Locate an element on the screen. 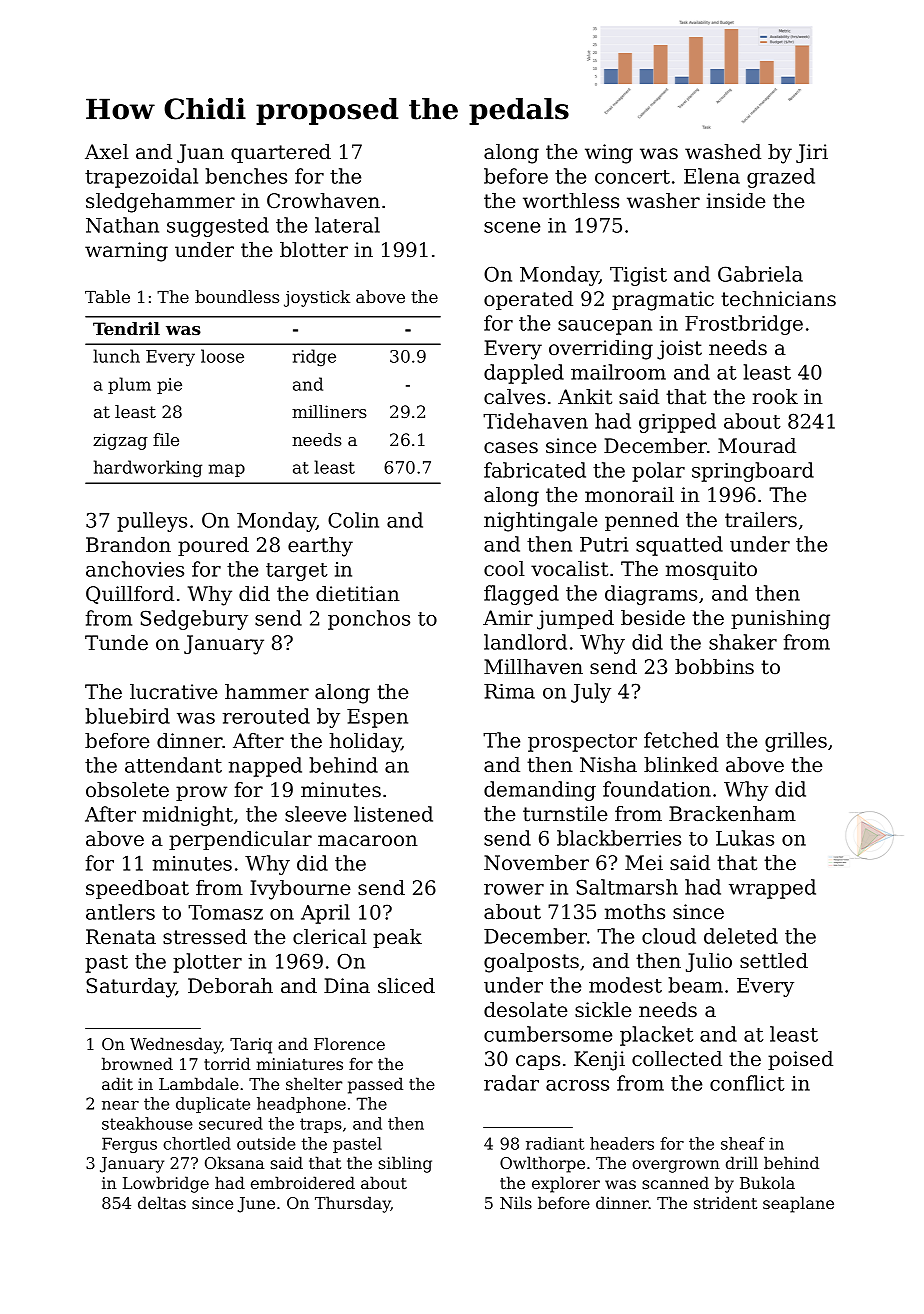  Juan is located at coordinates (200, 153).
